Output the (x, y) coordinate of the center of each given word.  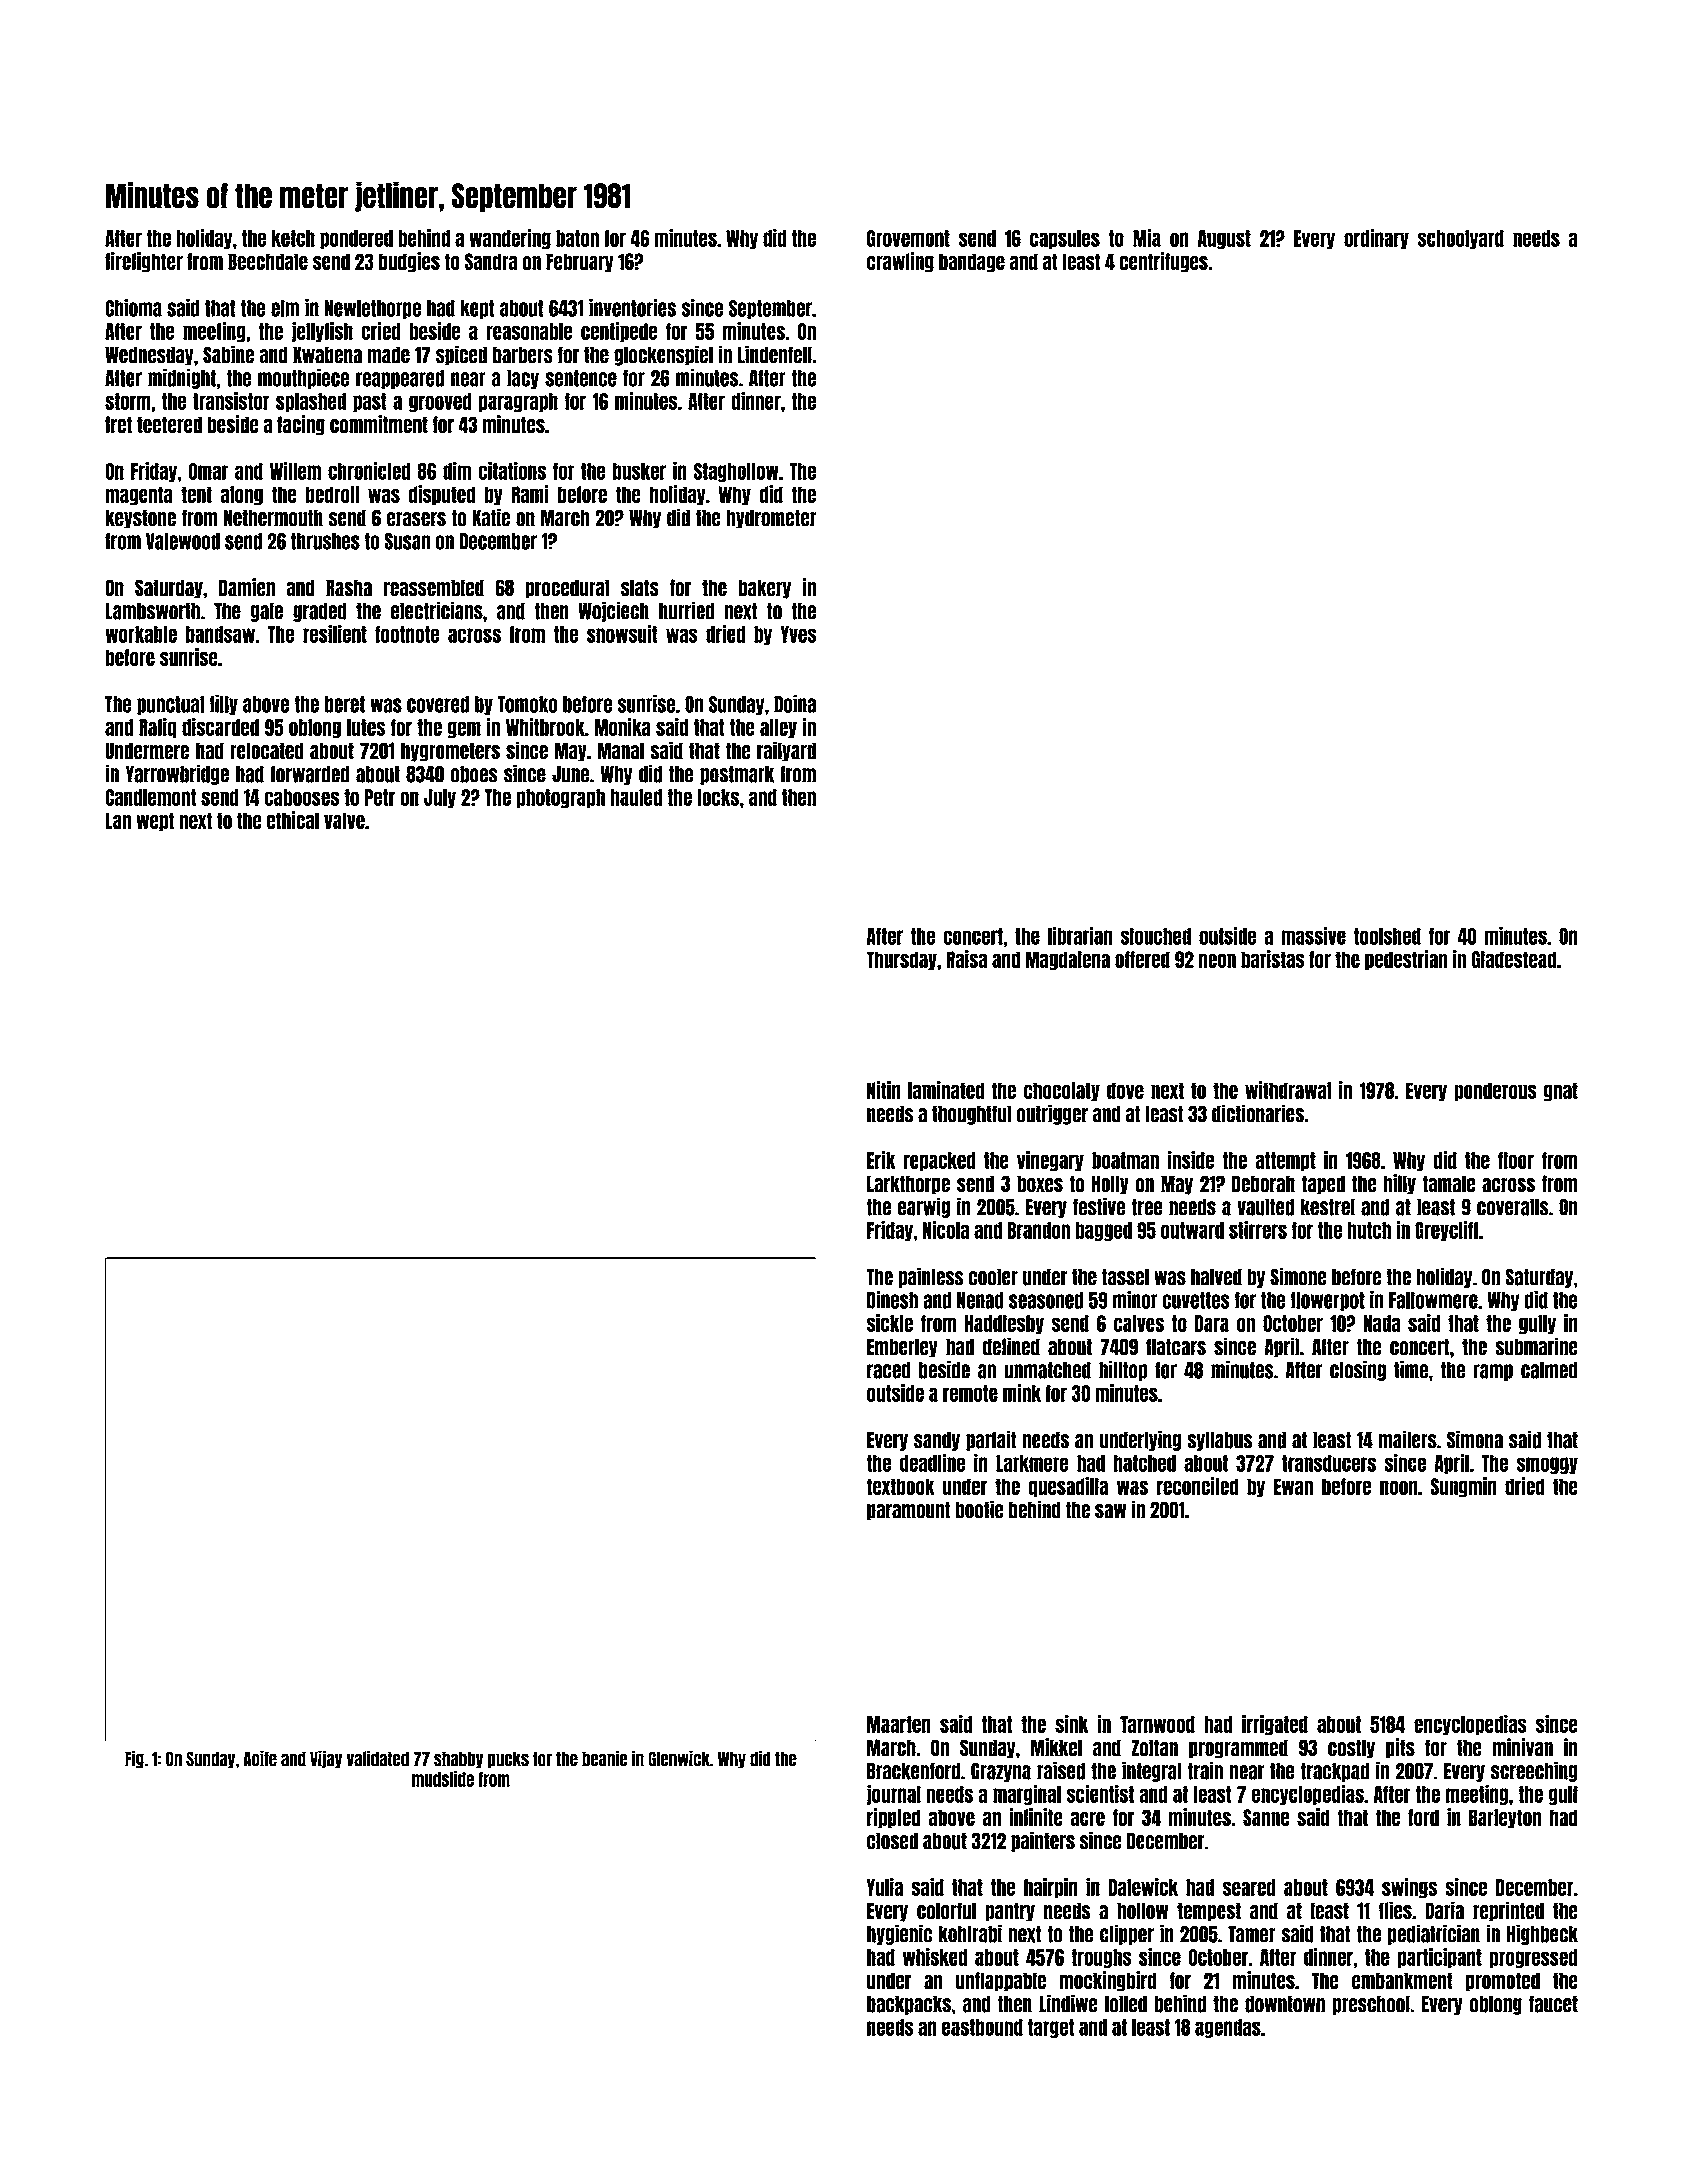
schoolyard (1461, 239)
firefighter (144, 262)
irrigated (1275, 1725)
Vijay (326, 1759)
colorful (946, 1911)
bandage (972, 263)
